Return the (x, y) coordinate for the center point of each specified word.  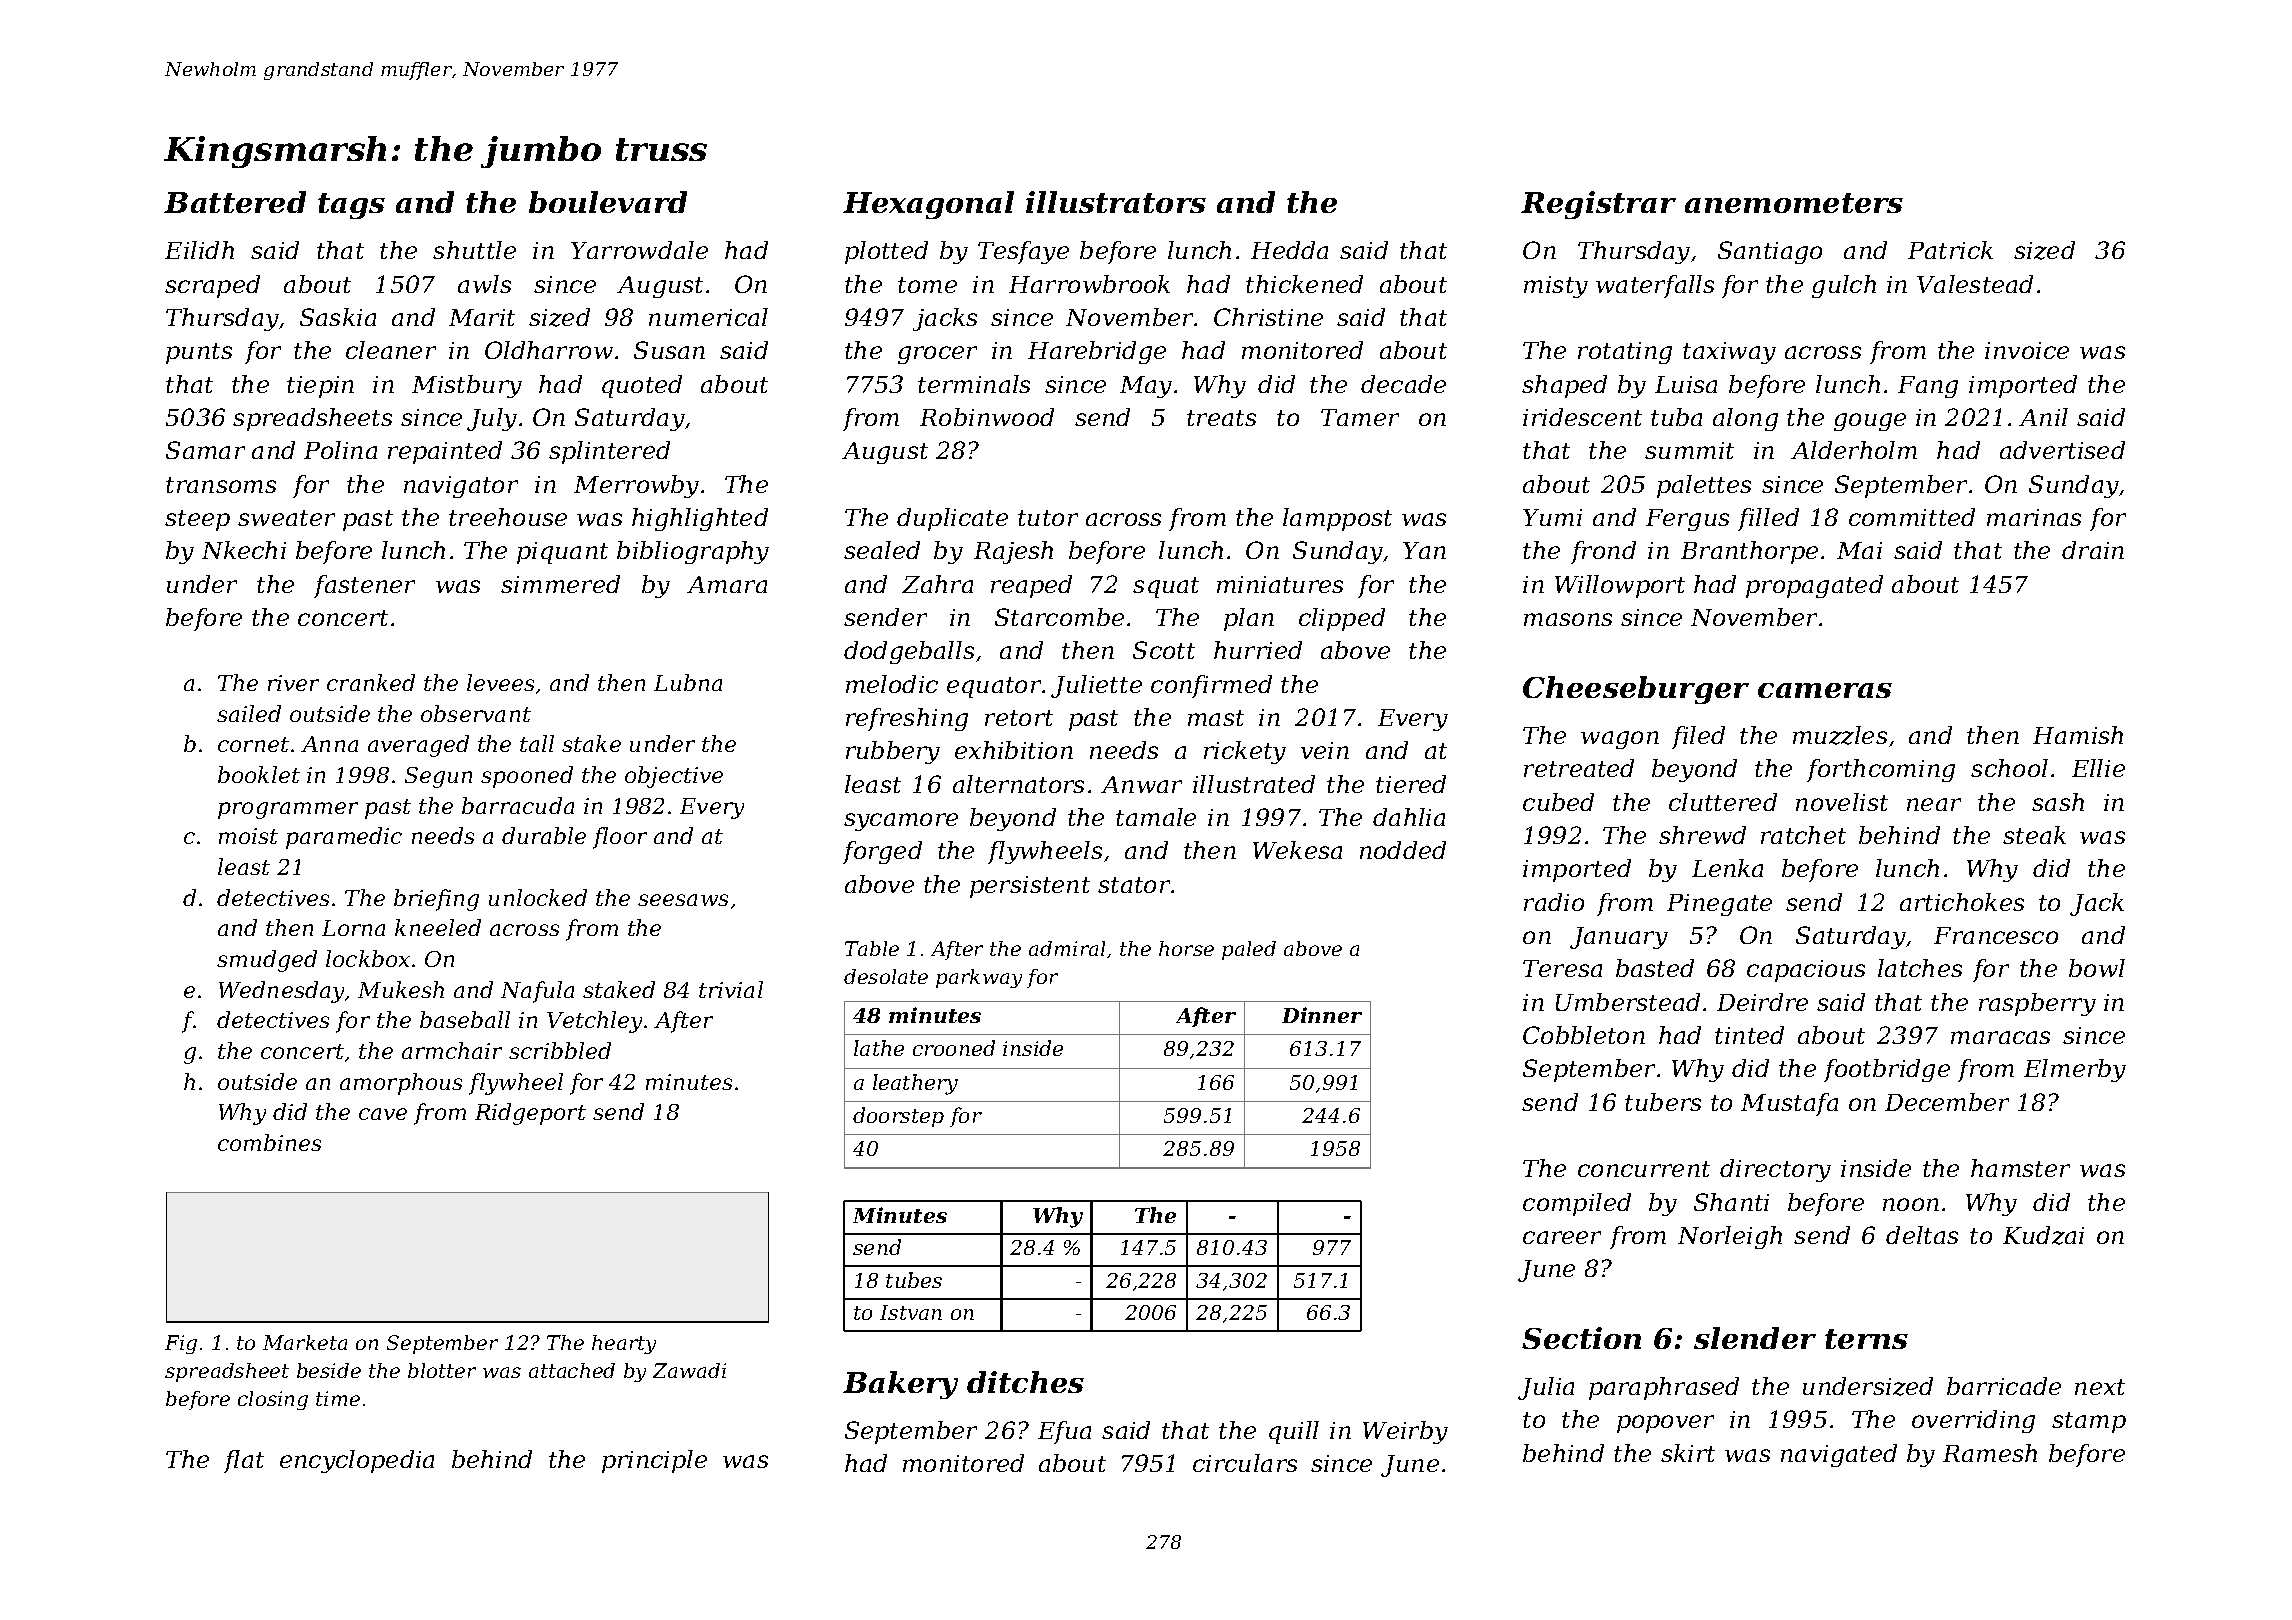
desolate (886, 976)
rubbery (893, 752)
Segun (438, 777)
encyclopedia (357, 1461)
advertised (2062, 450)
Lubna (688, 682)
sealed (882, 550)
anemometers (1794, 203)
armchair (452, 1050)
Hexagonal (928, 205)
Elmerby (2075, 1070)
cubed (1558, 802)
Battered (235, 202)
